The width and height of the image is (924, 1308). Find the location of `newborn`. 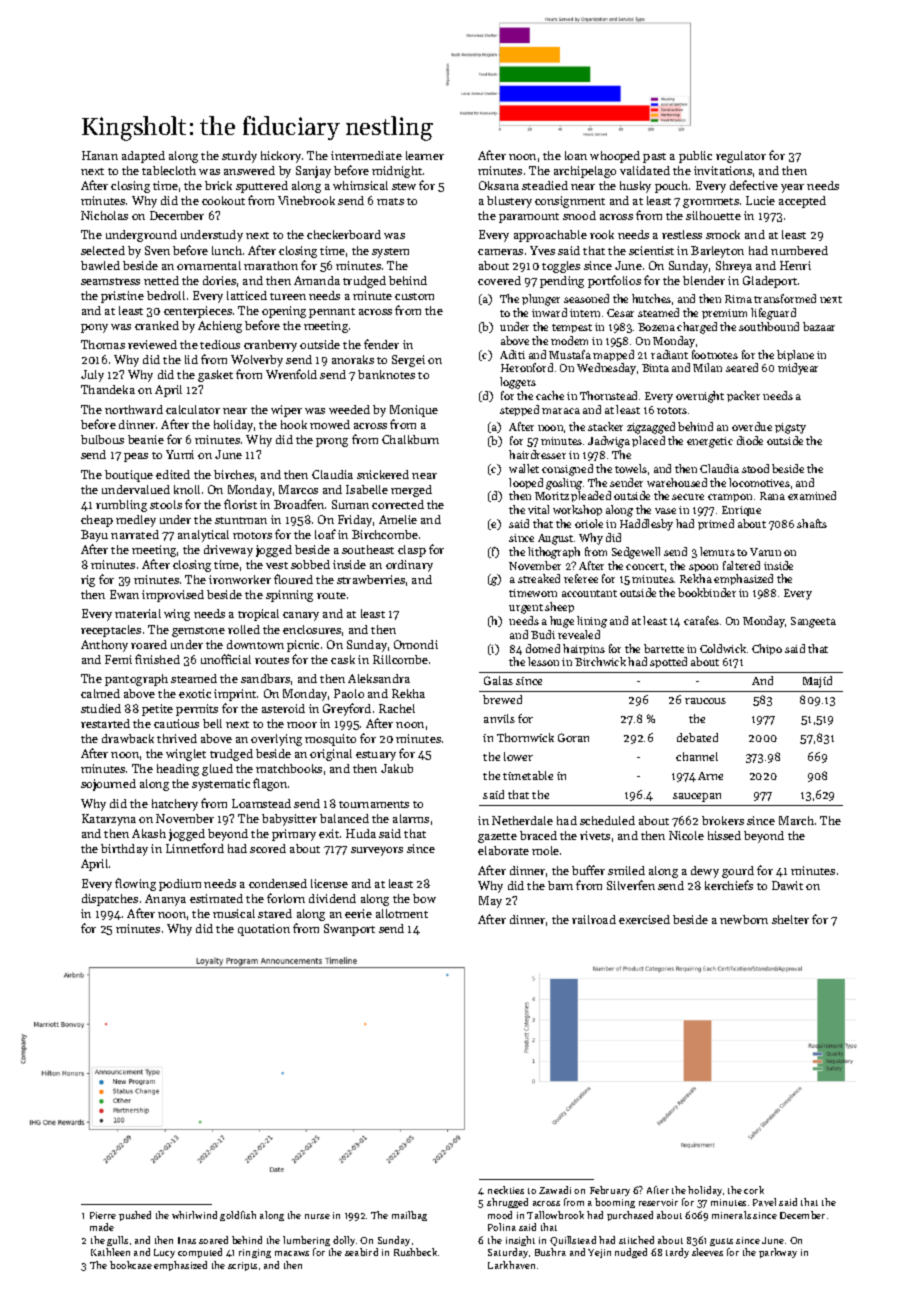

newborn is located at coordinates (744, 919).
